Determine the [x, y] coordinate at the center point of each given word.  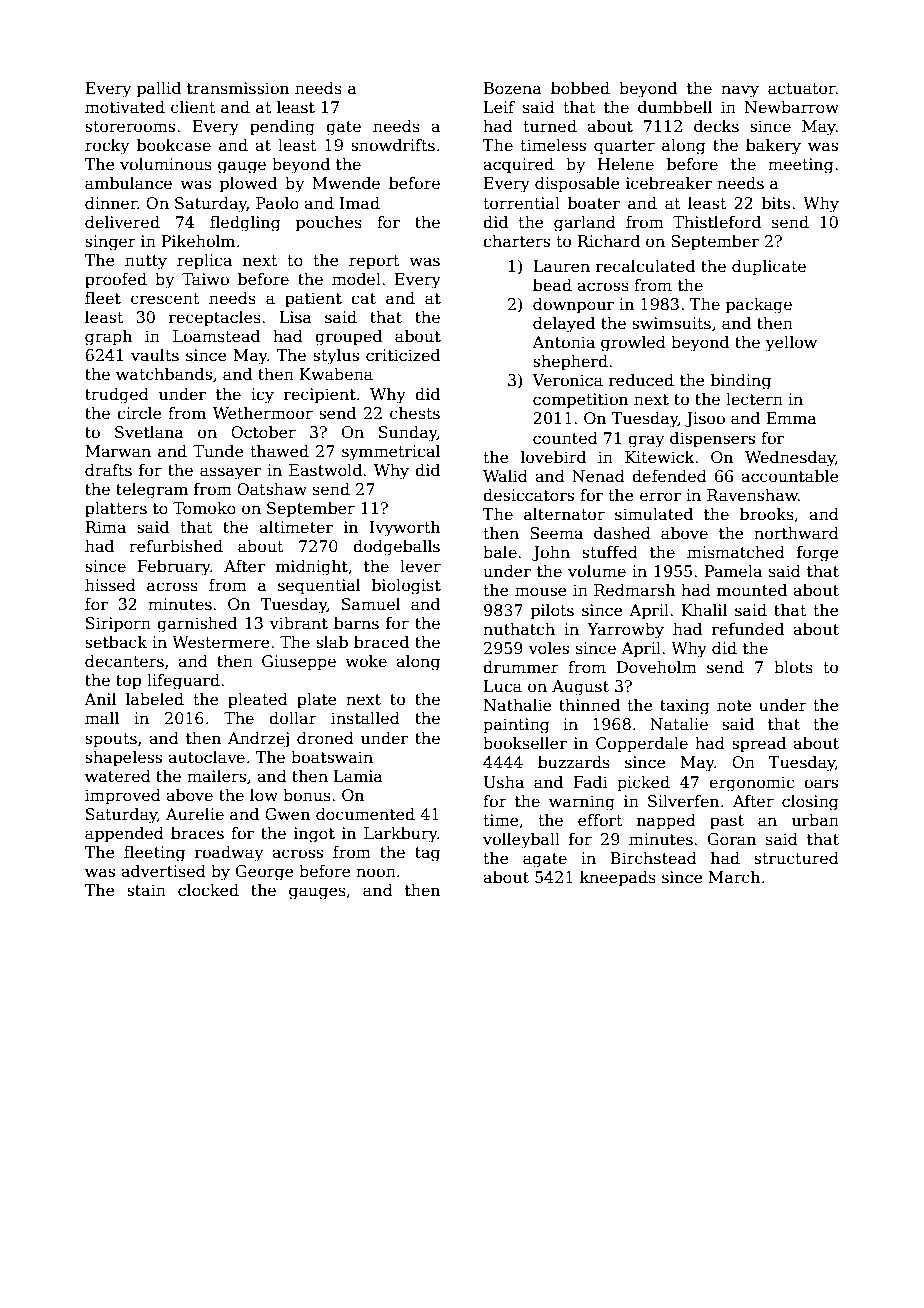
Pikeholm [198, 241]
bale [500, 552]
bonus [307, 795]
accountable [790, 476]
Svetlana [149, 432]
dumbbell [675, 107]
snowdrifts [393, 145]
